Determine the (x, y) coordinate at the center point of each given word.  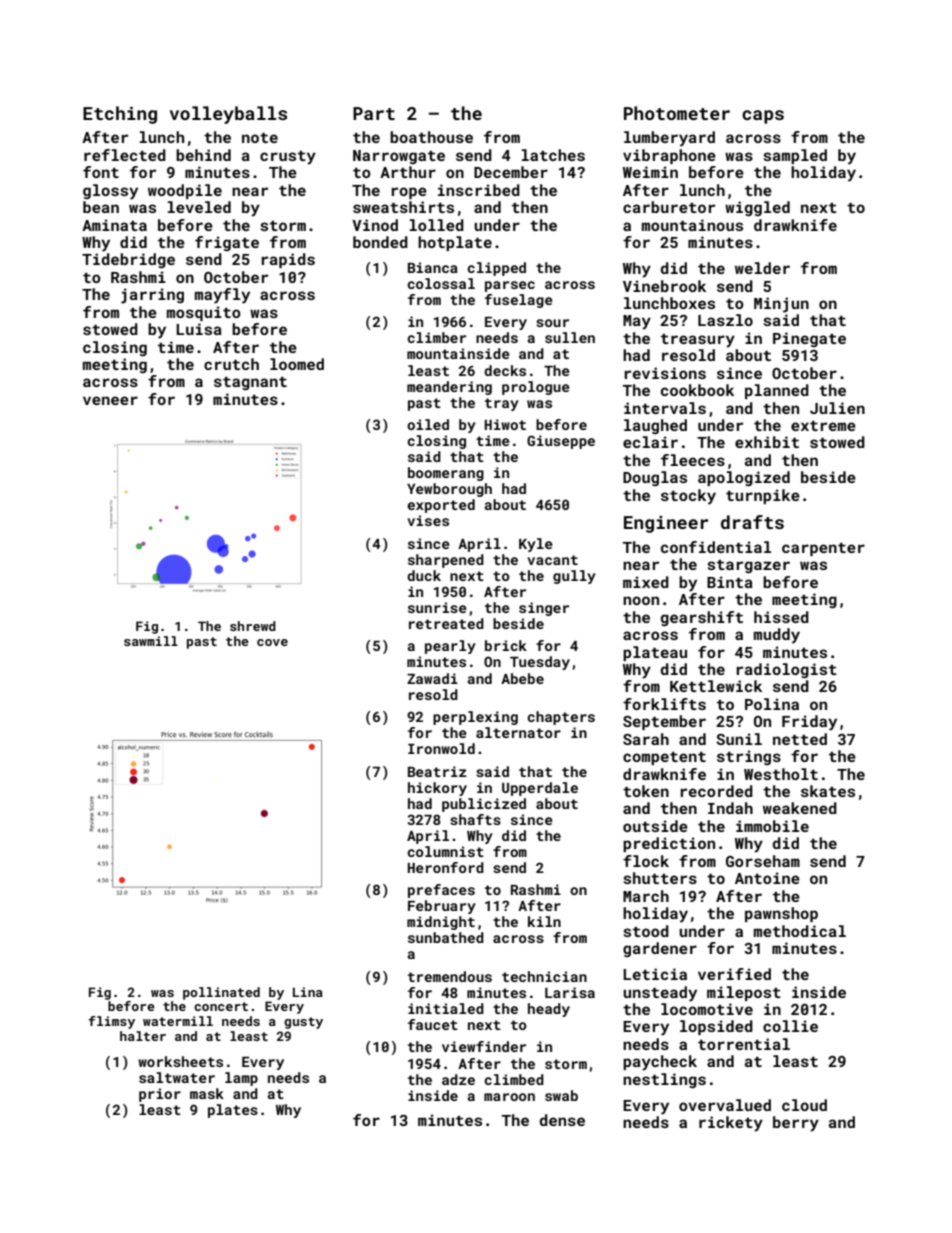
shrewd (253, 626)
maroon (509, 1097)
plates (233, 1111)
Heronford (446, 867)
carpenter (823, 549)
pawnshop (781, 914)
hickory (437, 789)
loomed (297, 364)
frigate (227, 243)
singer (544, 609)
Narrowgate (399, 157)
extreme (823, 425)
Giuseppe (561, 442)
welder (762, 268)
